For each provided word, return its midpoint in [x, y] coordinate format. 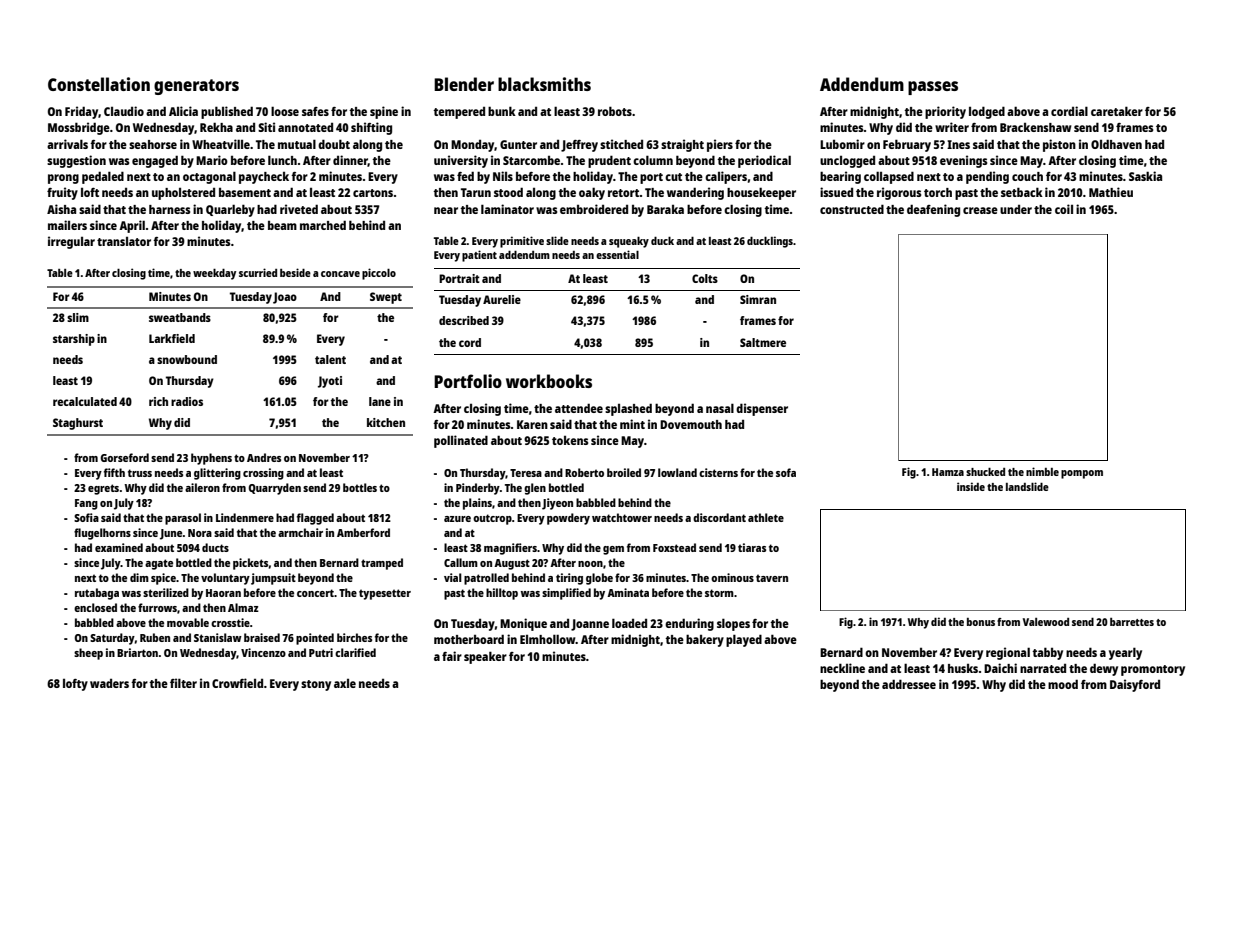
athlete [766, 517]
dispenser [762, 409]
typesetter [385, 594]
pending [987, 177]
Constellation [99, 84]
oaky [592, 193]
